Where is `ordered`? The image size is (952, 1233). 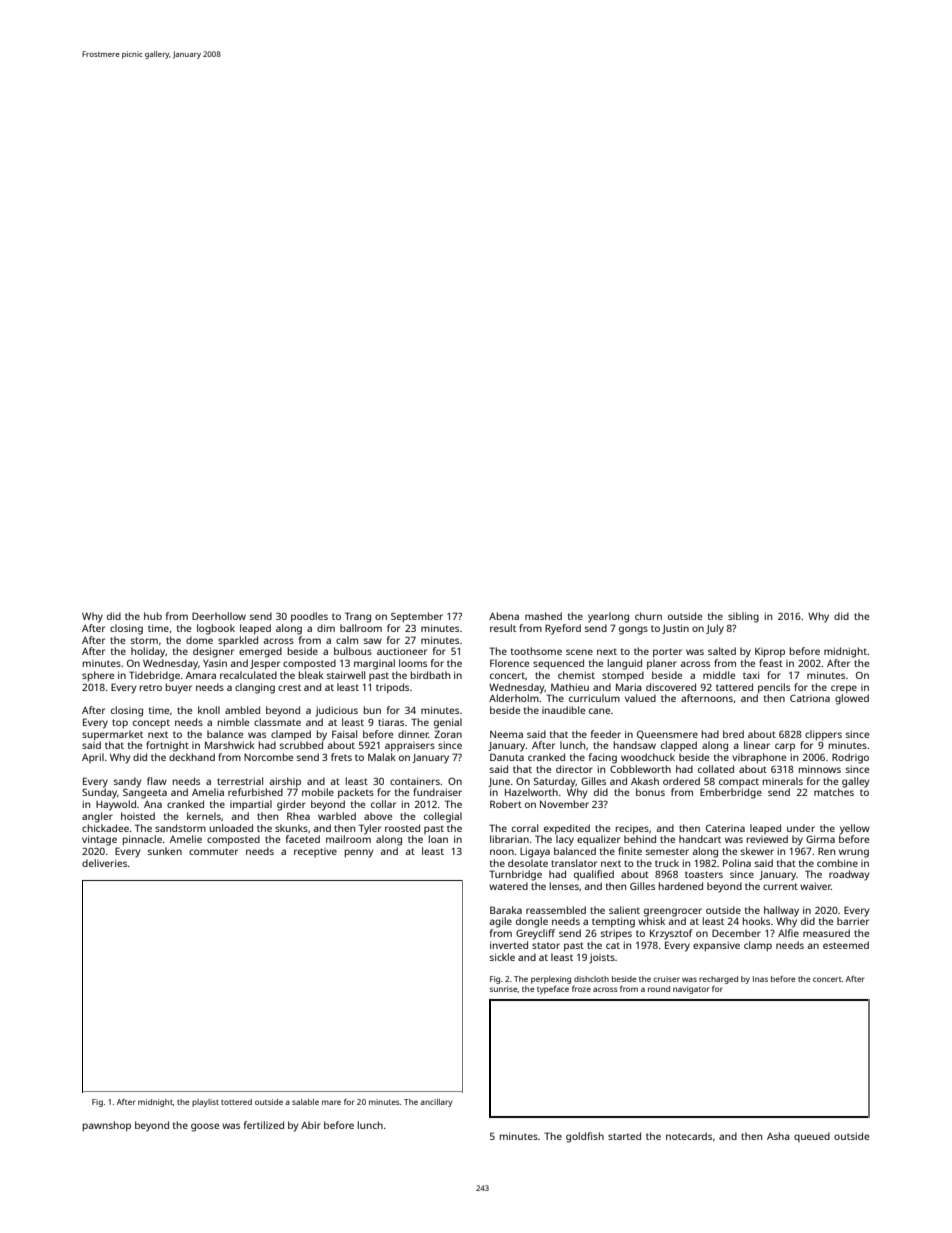
ordered is located at coordinates (681, 781).
